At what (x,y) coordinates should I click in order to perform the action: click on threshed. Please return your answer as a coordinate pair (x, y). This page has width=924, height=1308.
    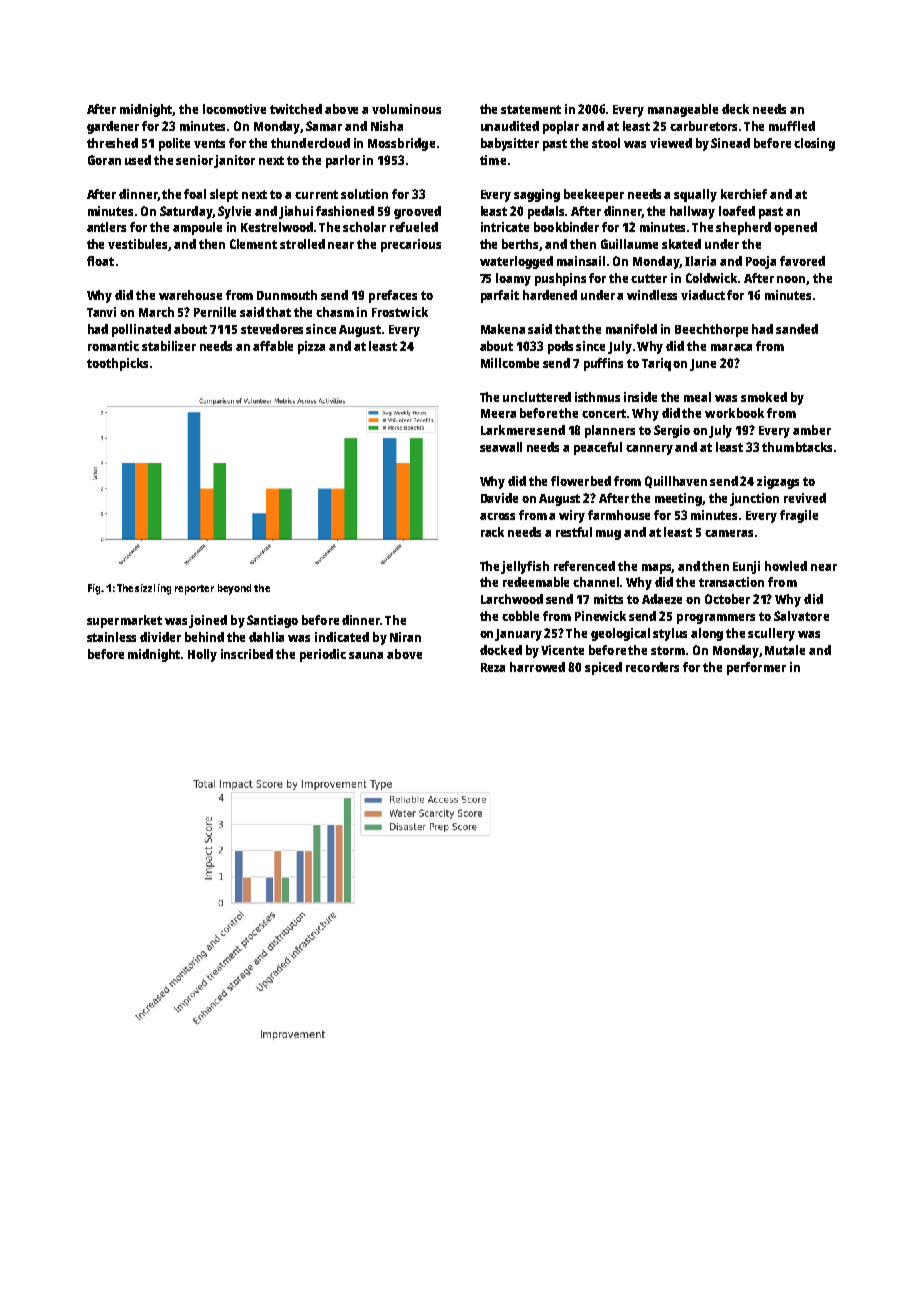
    Looking at the image, I should click on (112, 143).
